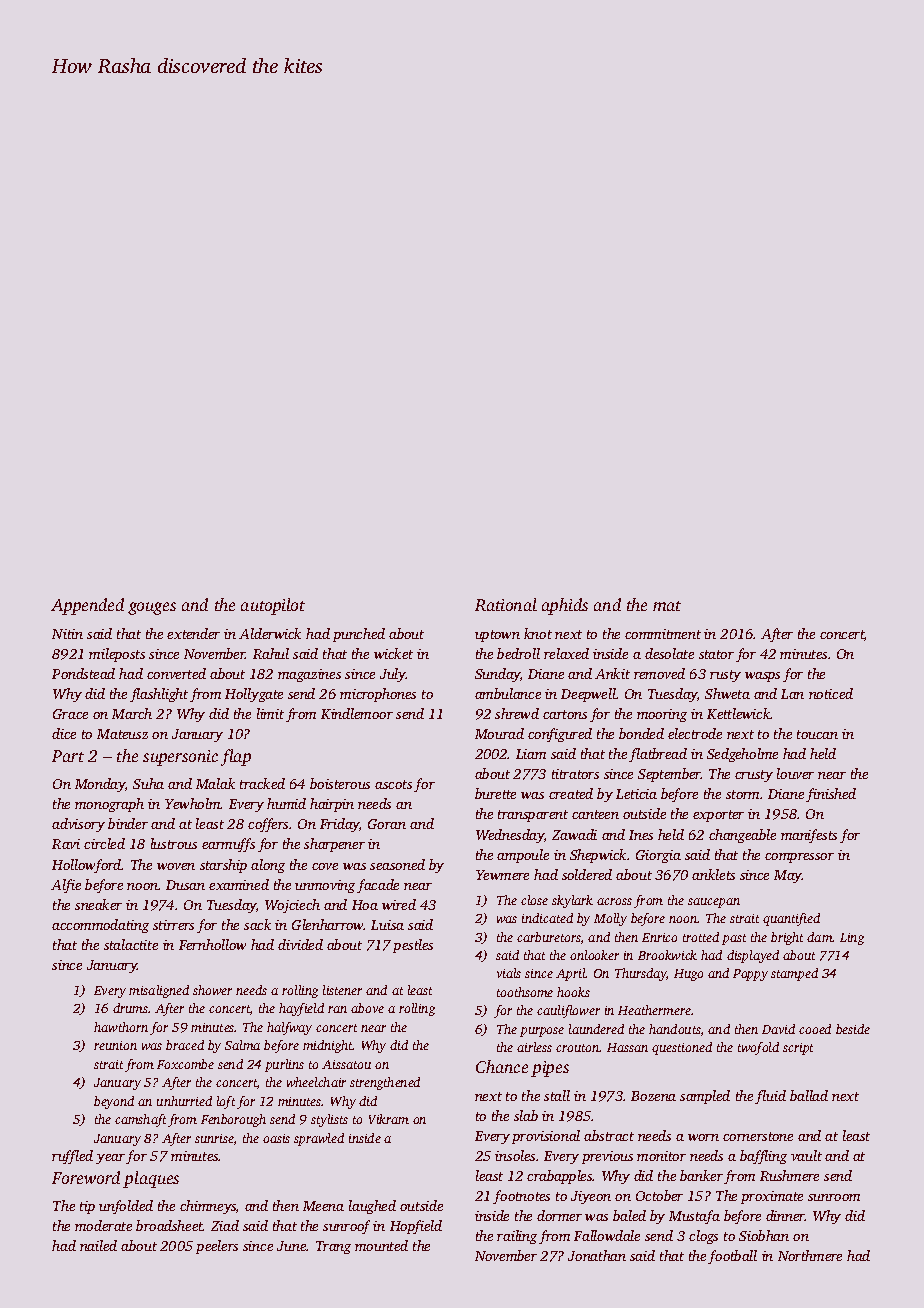  I want to click on noticed, so click(831, 693).
